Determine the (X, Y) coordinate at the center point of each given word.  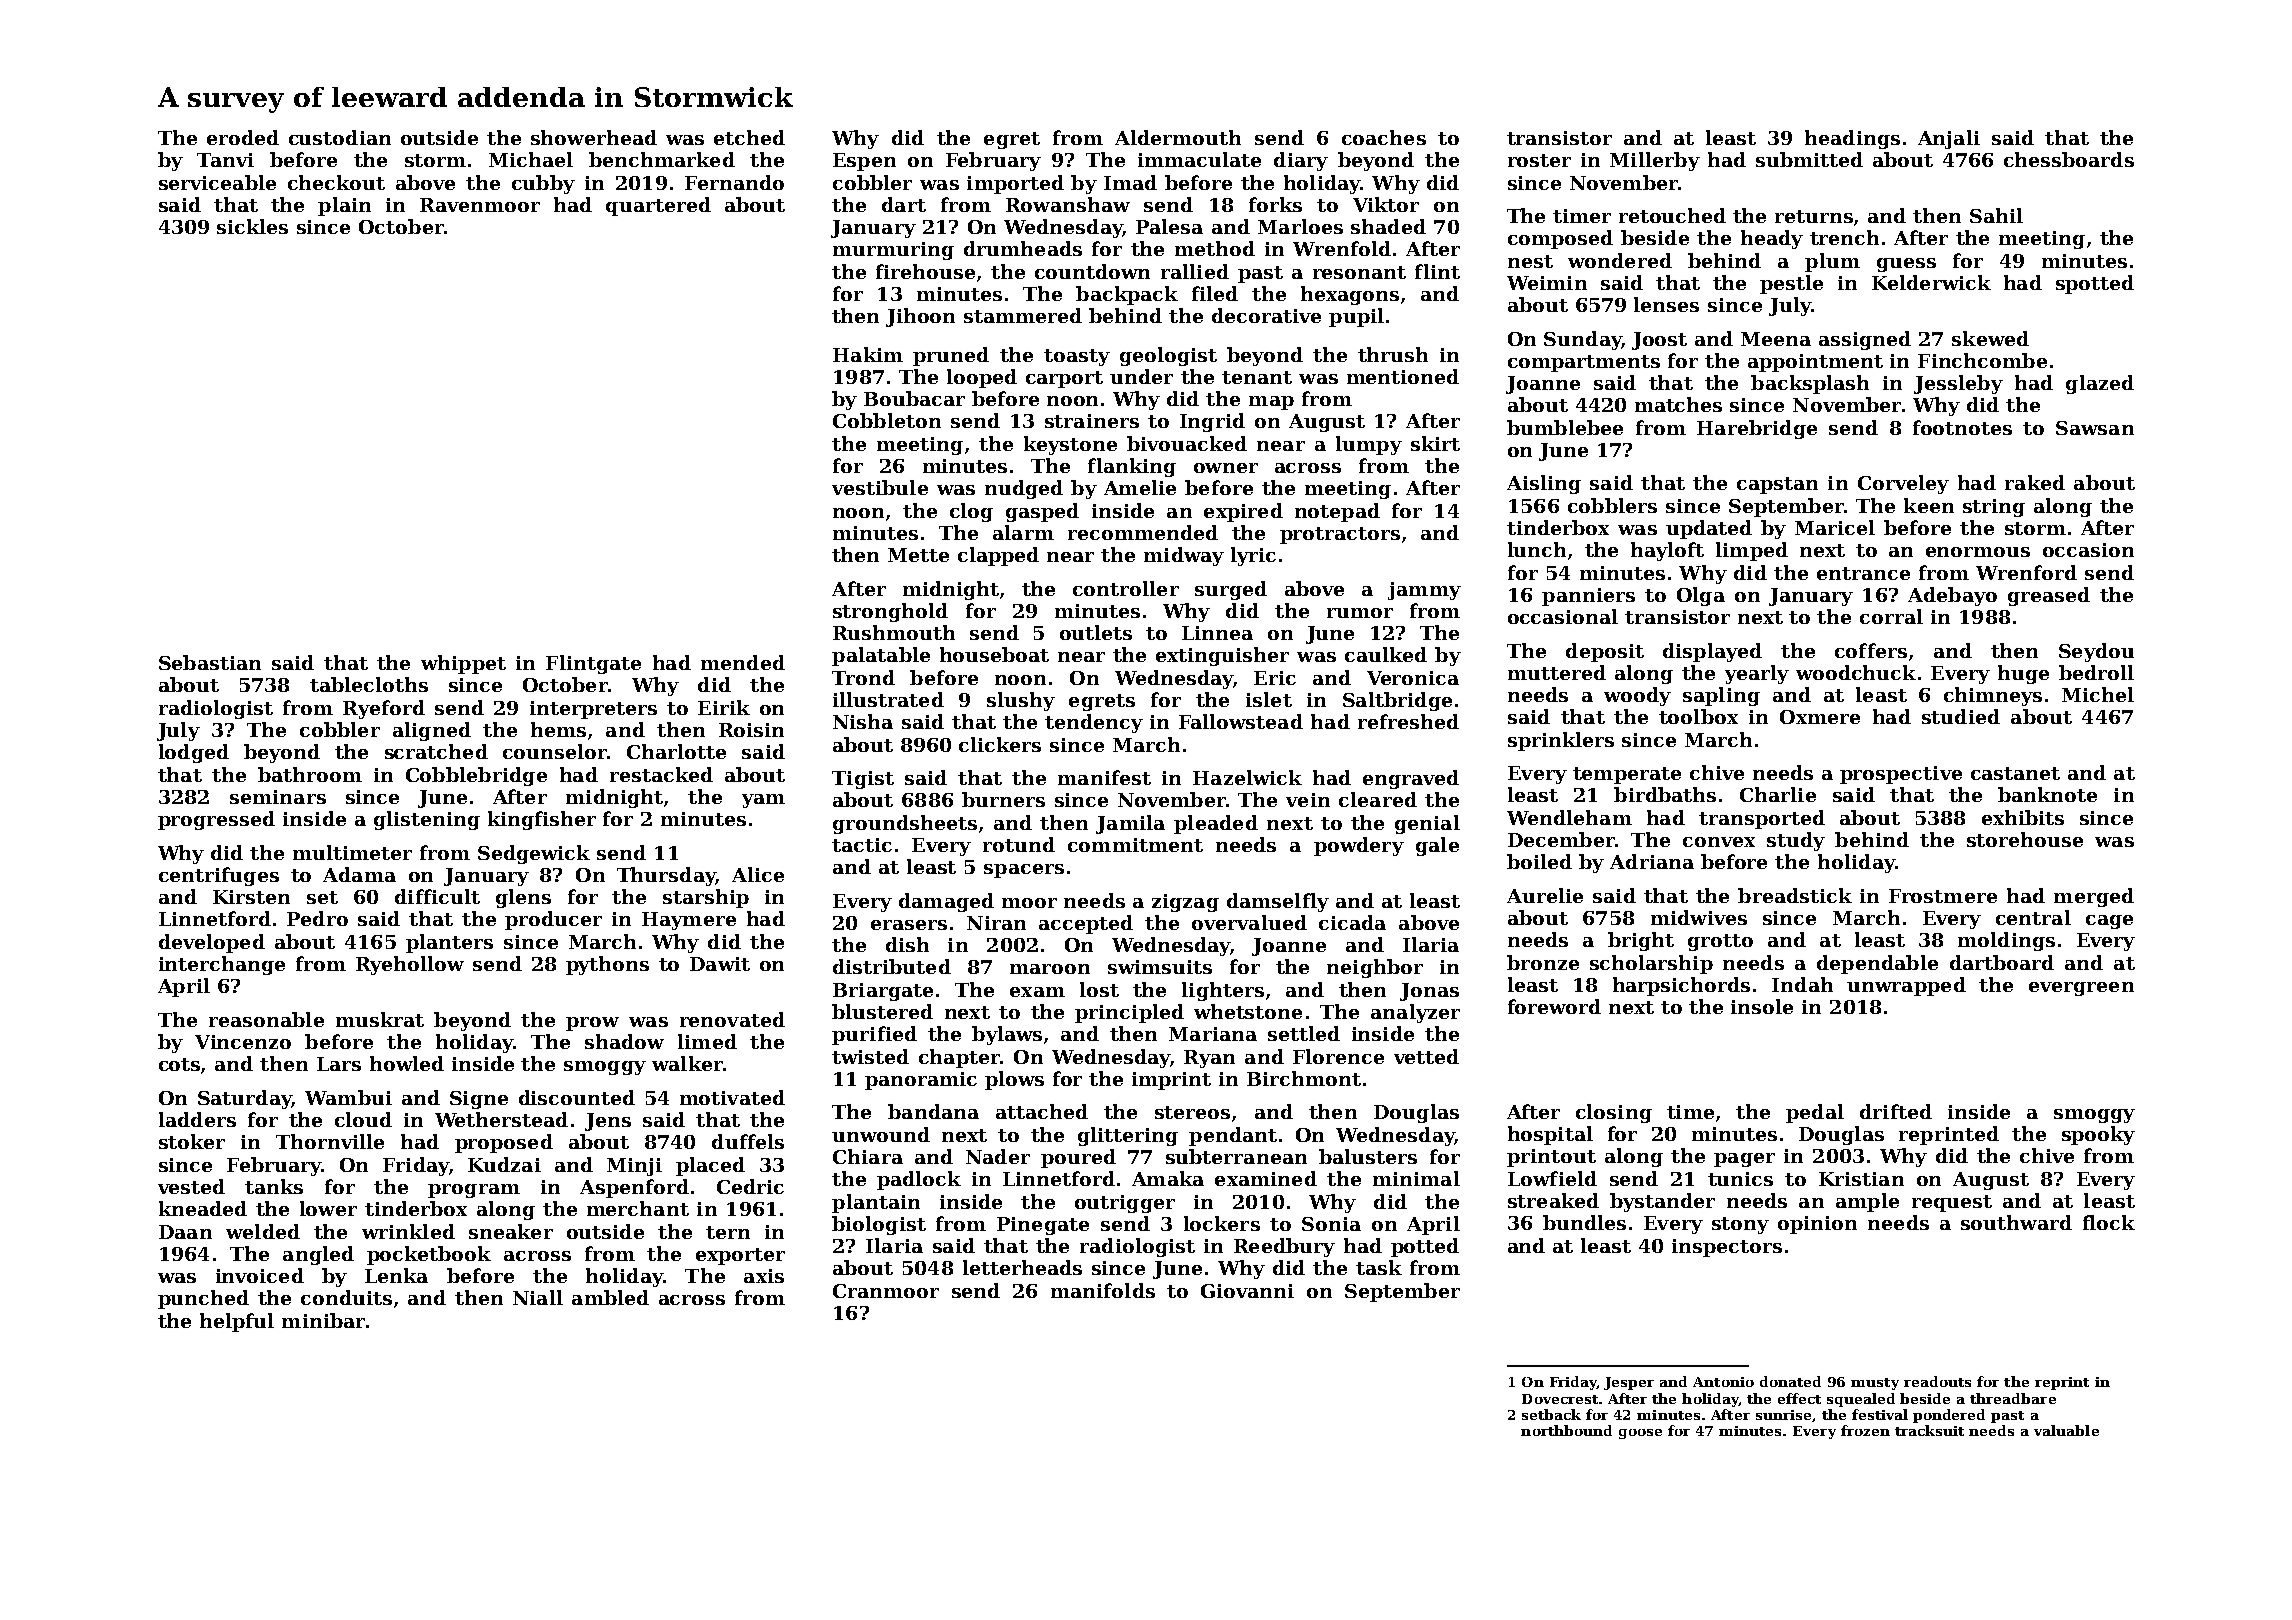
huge (2023, 674)
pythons (607, 965)
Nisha (863, 721)
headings (1852, 139)
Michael (531, 159)
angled (318, 1255)
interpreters (593, 710)
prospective (1901, 775)
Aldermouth (1178, 137)
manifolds (1103, 1290)
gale (1437, 846)
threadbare (2013, 1398)
